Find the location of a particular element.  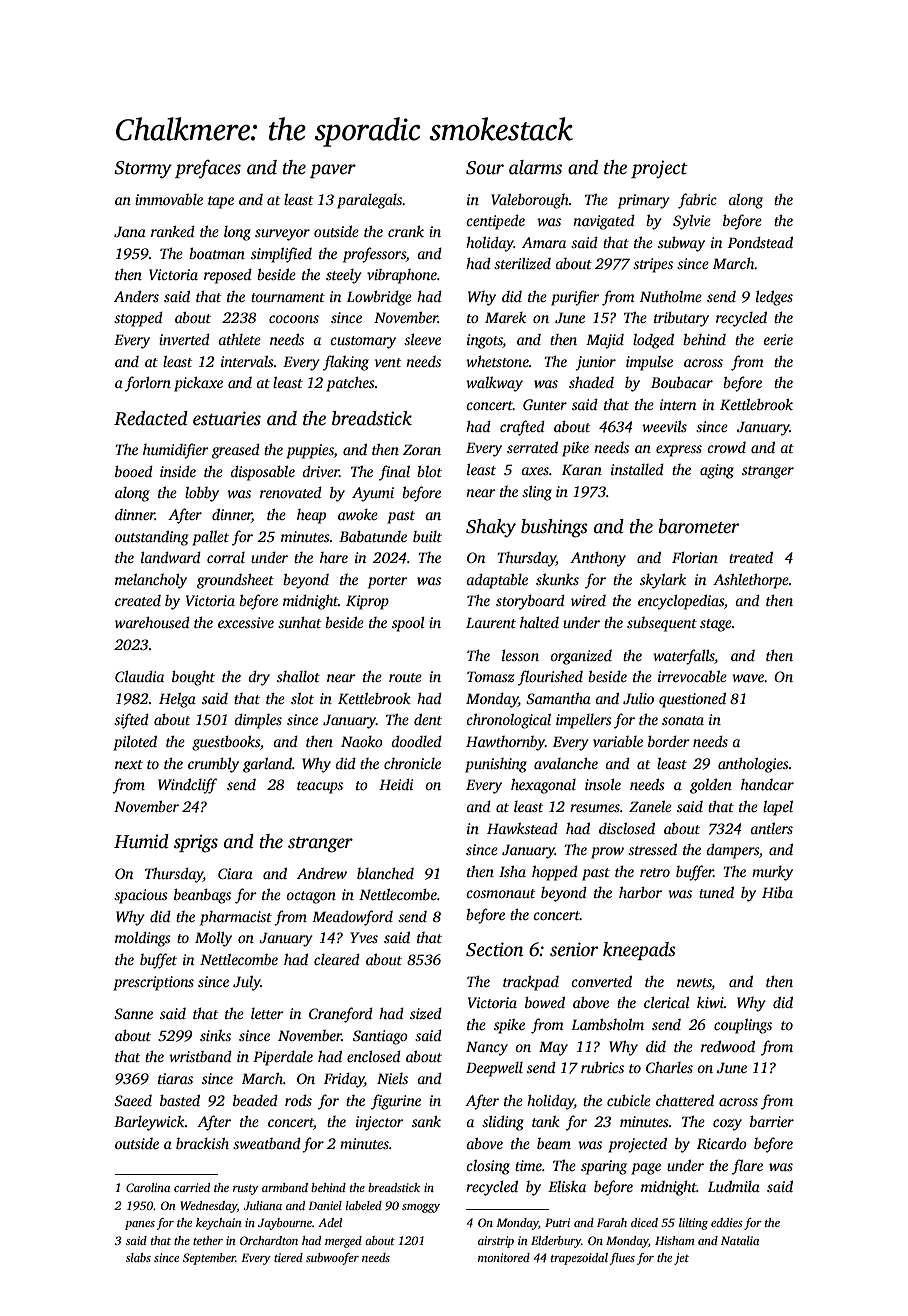

intervals is located at coordinates (247, 361).
